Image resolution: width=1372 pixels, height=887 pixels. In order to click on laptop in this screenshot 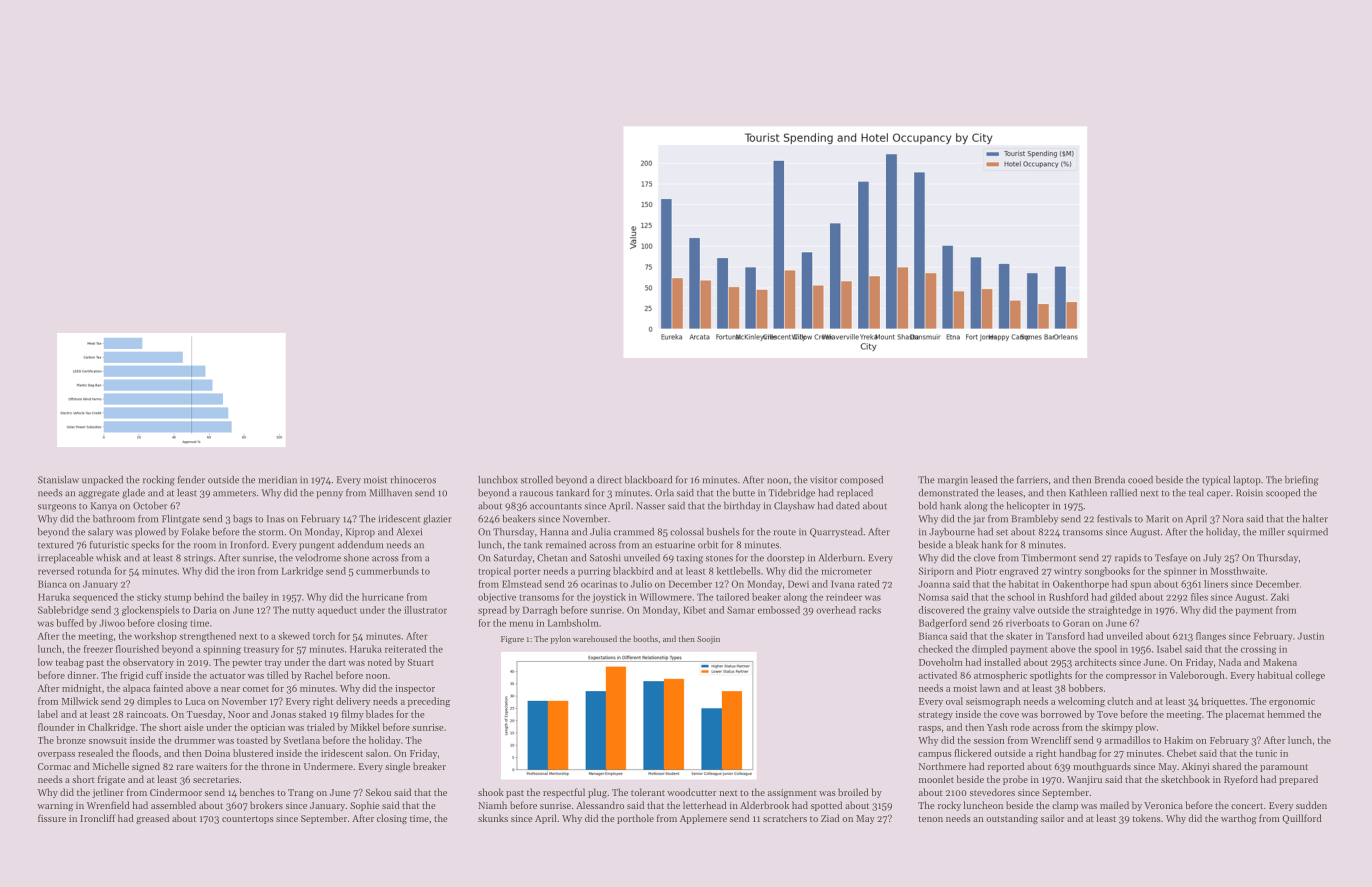, I will do `click(1247, 481)`.
